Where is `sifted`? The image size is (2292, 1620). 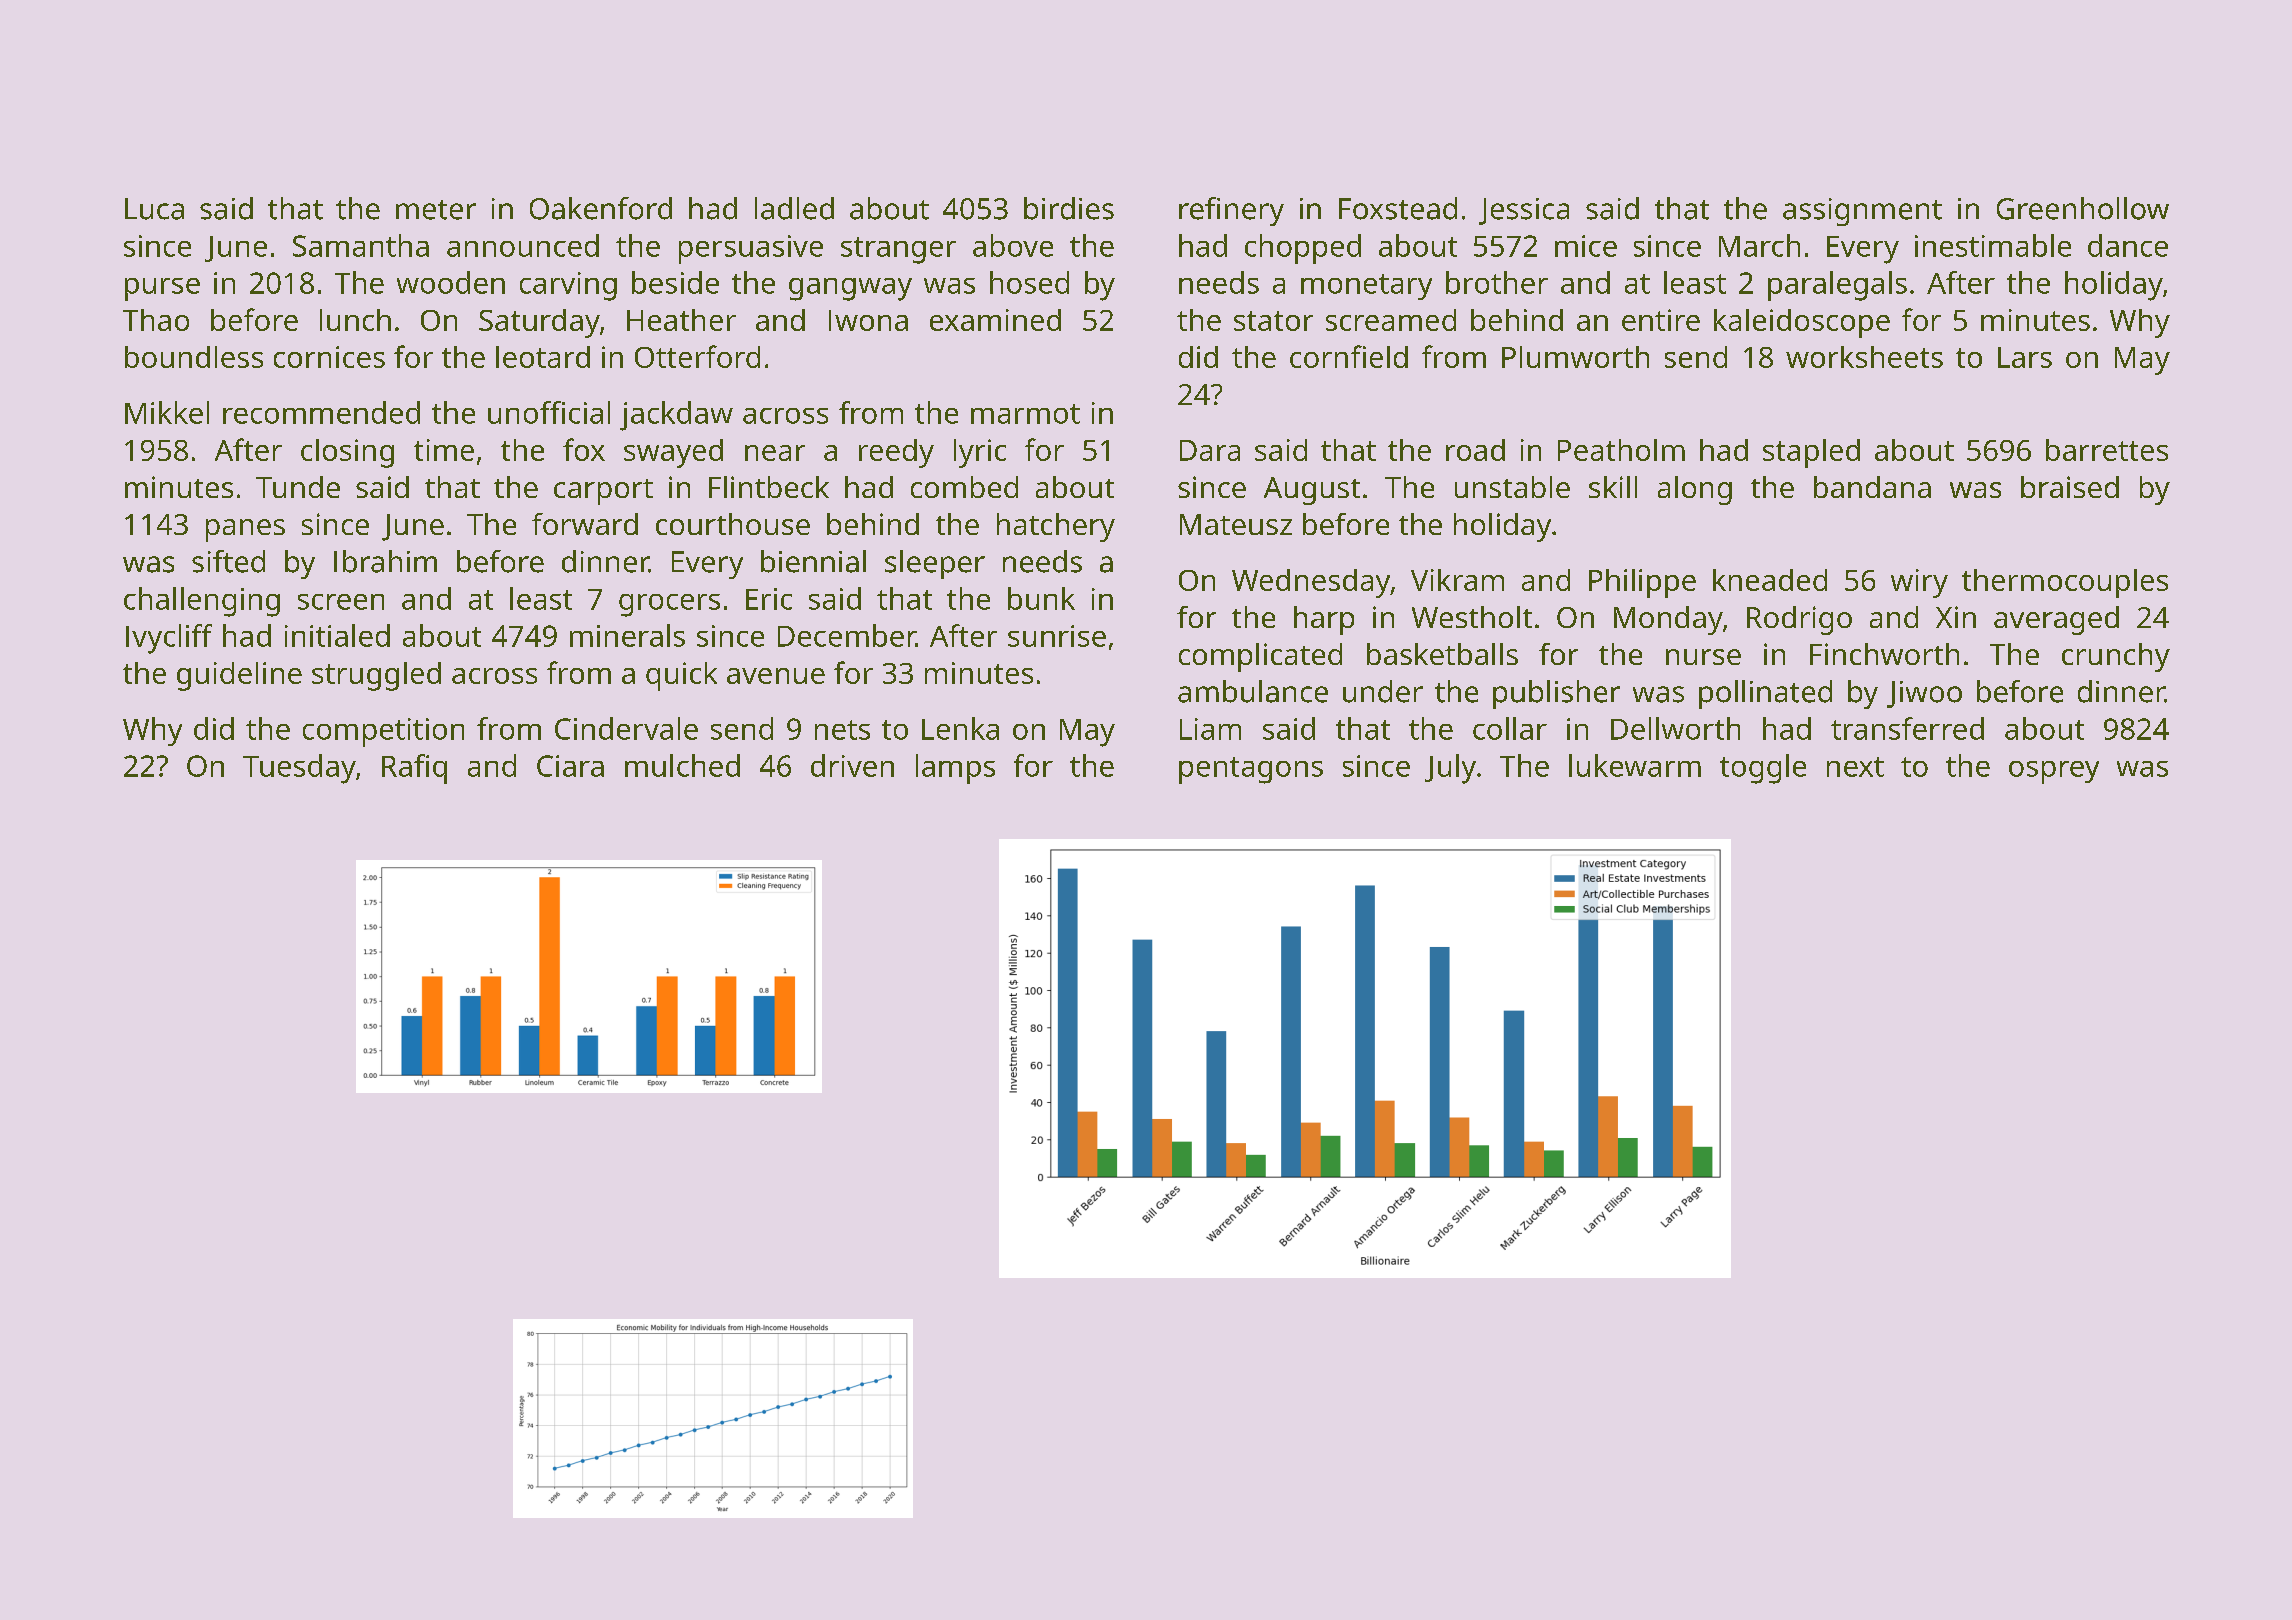
sifted is located at coordinates (228, 561).
